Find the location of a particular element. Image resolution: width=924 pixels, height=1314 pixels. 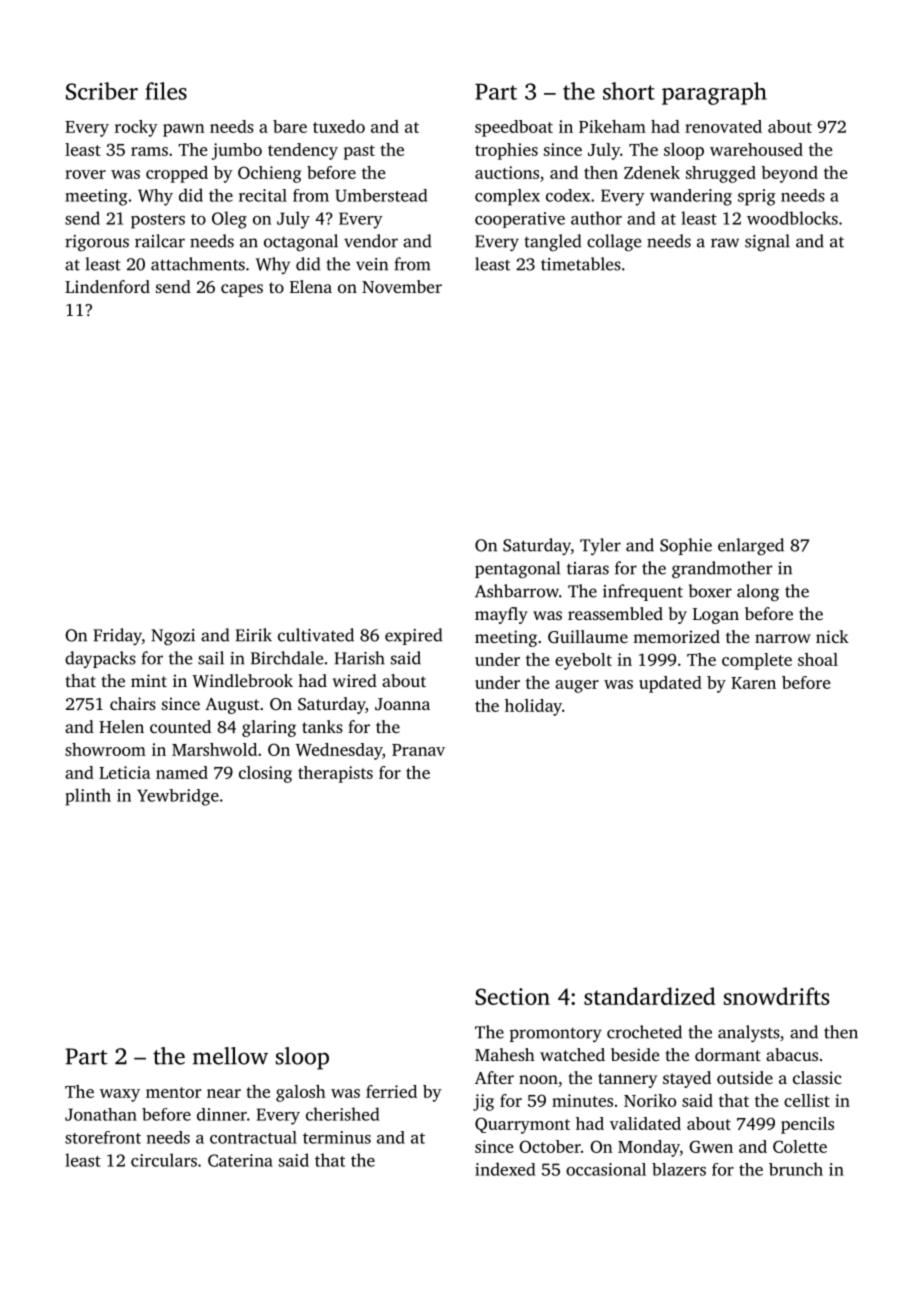

past is located at coordinates (359, 152).
